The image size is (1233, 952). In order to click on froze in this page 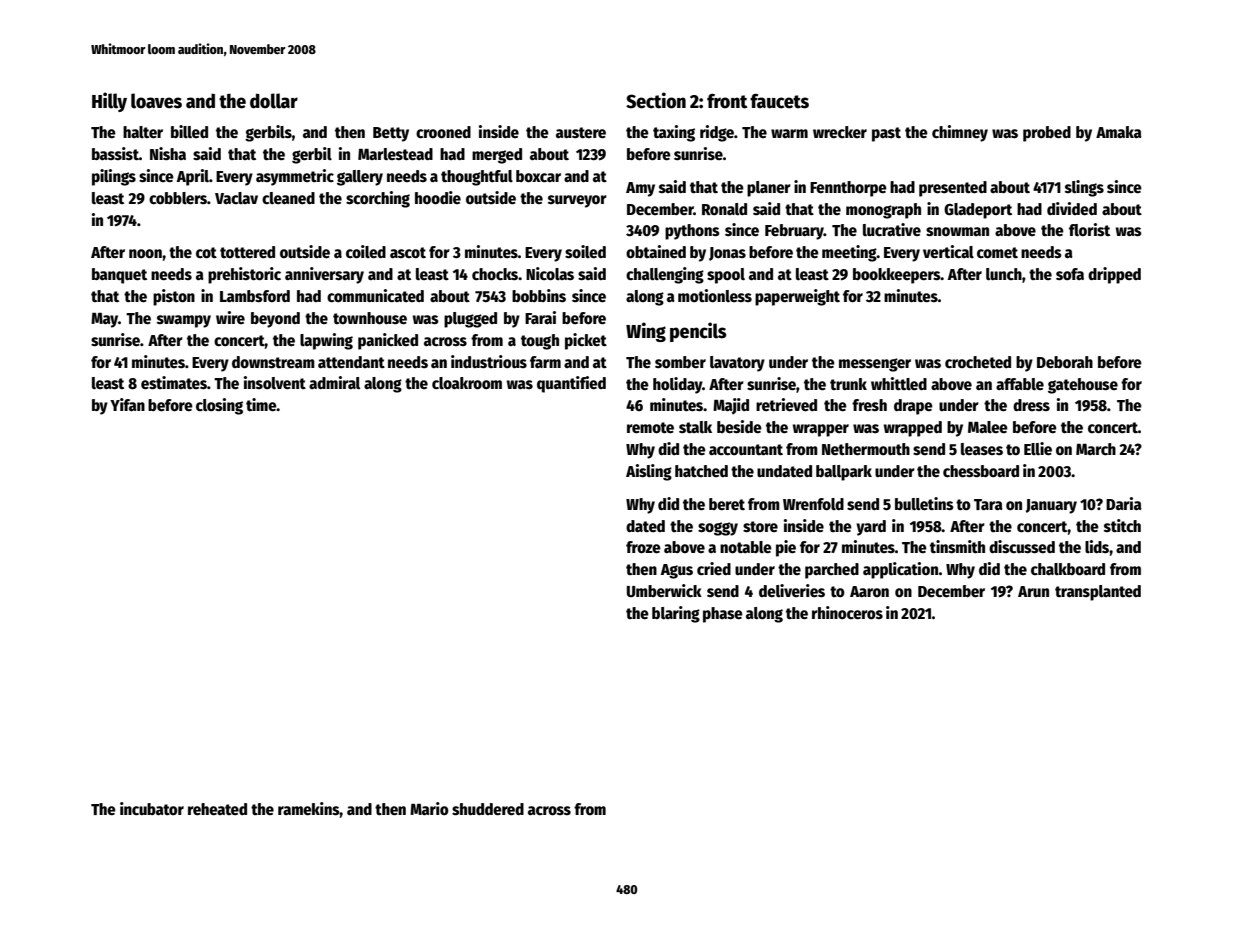, I will do `click(643, 547)`.
